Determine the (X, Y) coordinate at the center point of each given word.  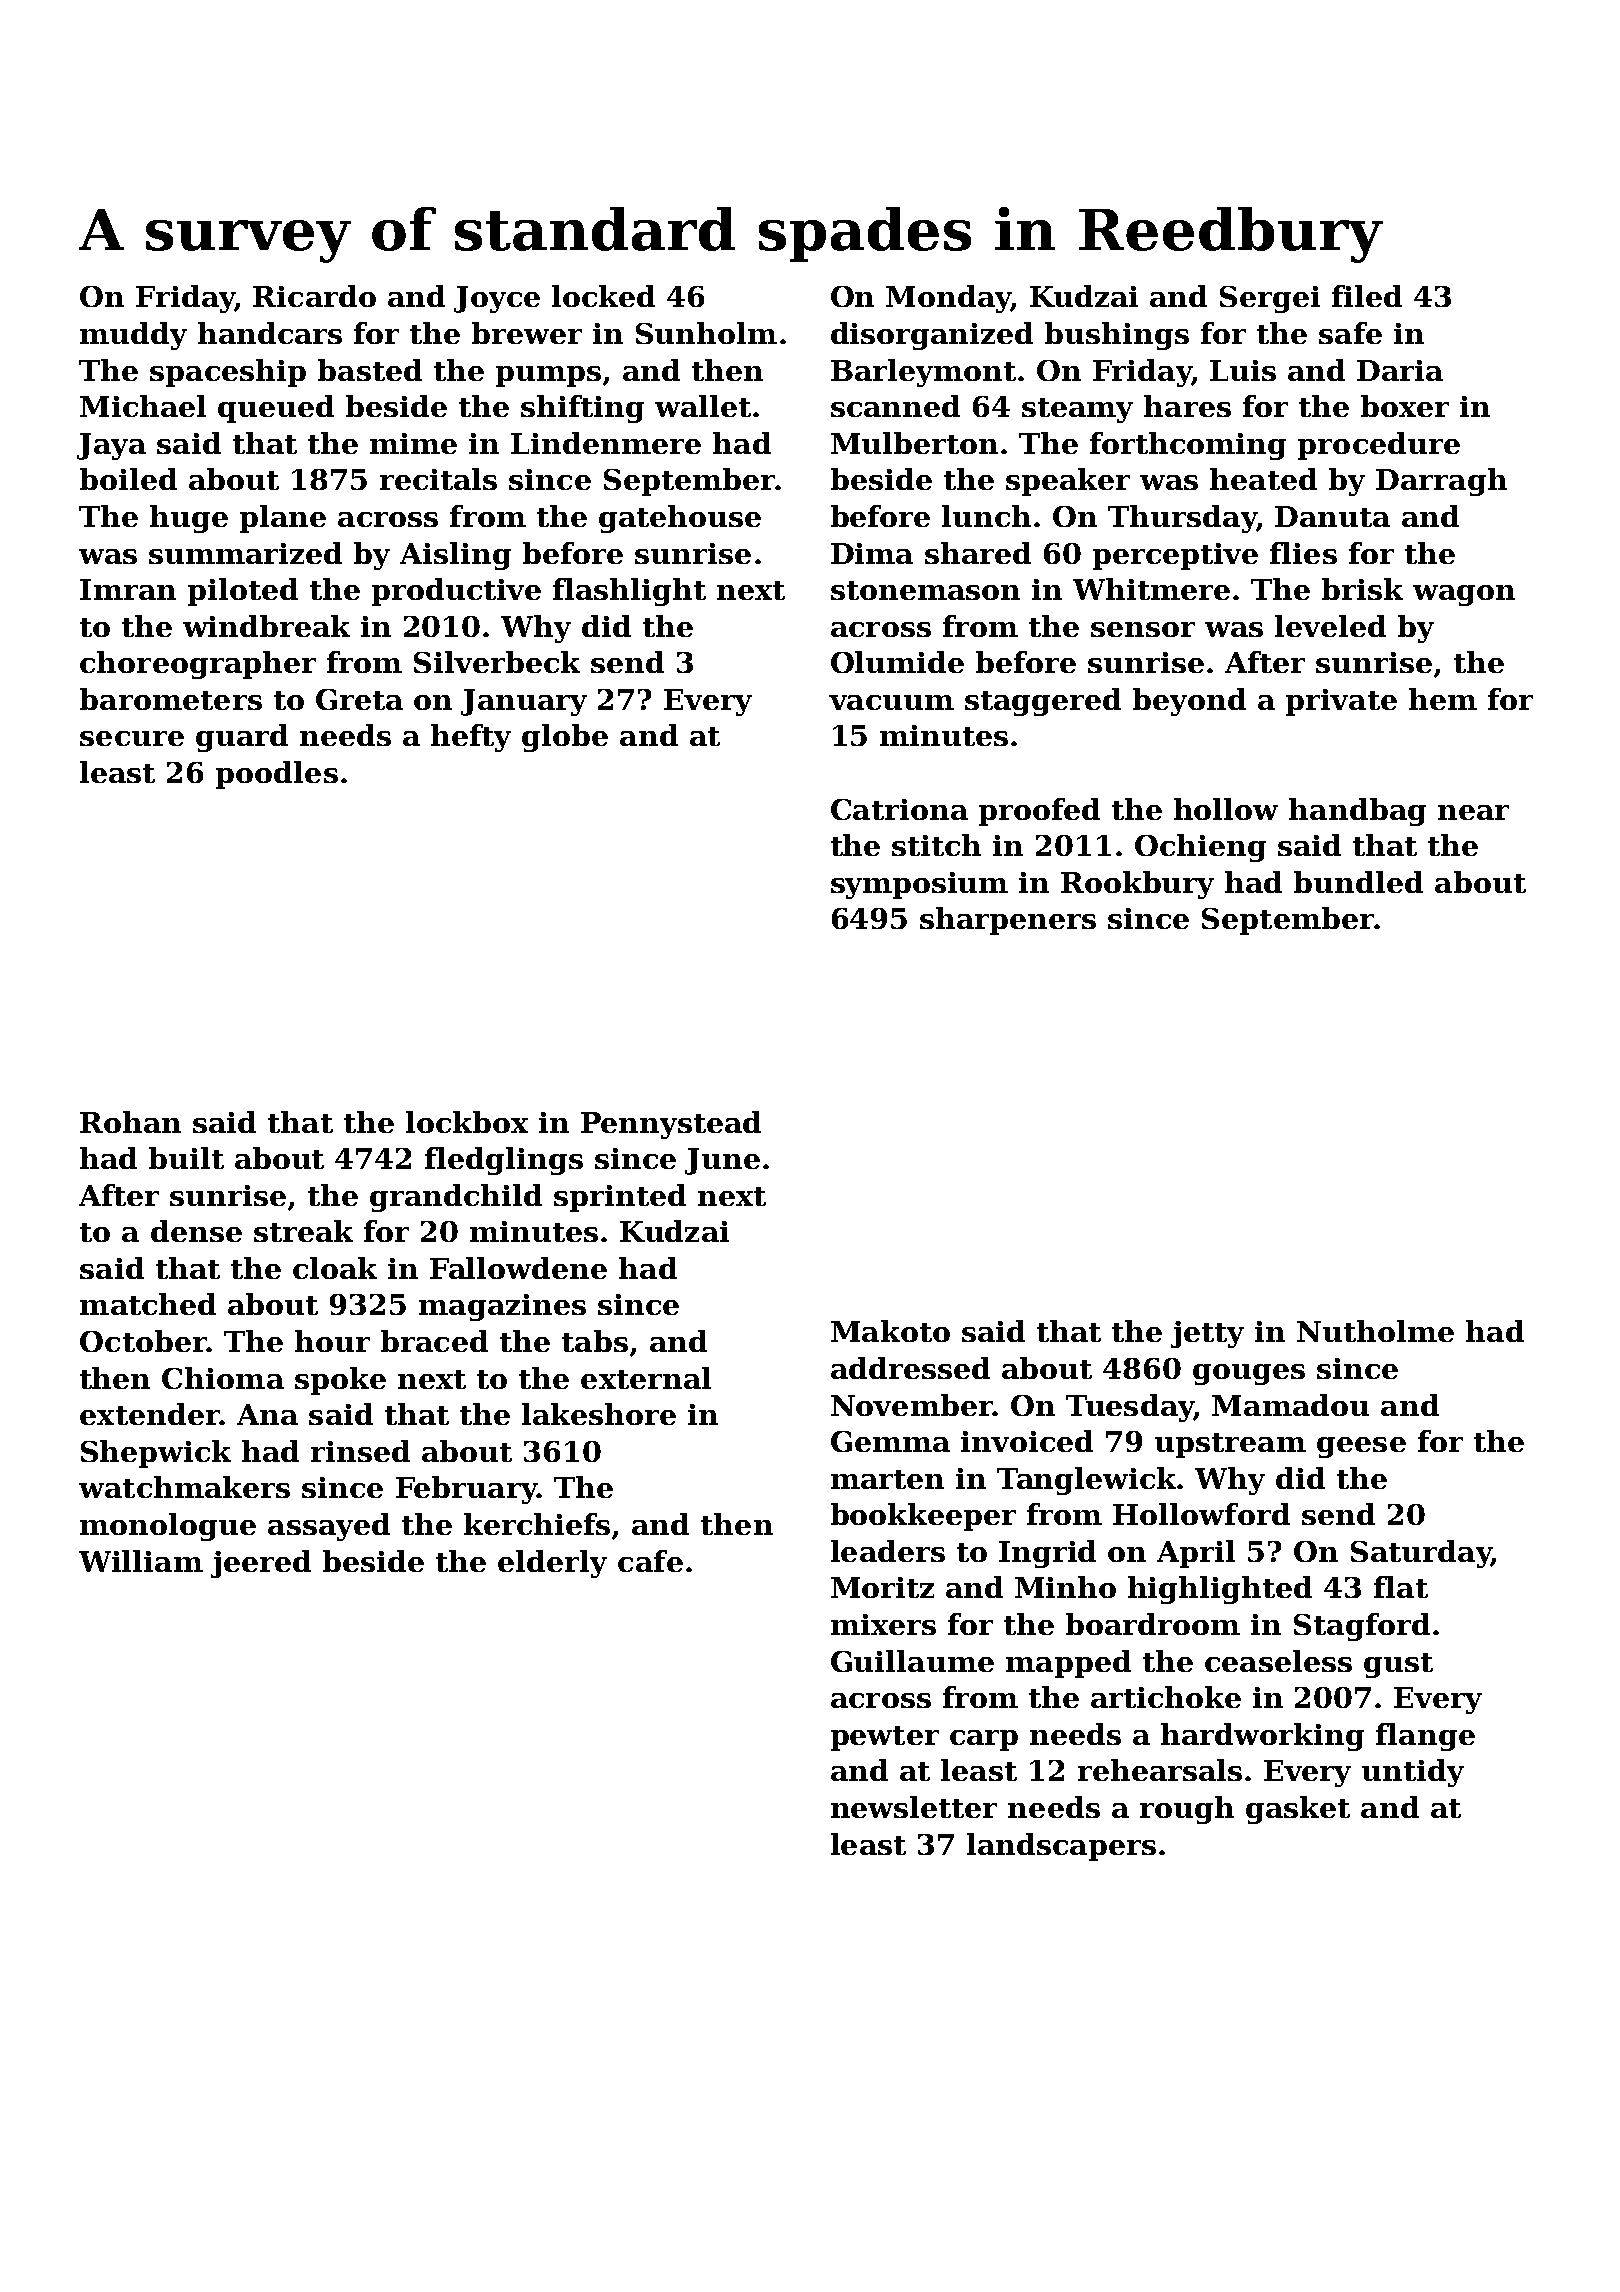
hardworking (1262, 1737)
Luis (1243, 370)
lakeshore (599, 1414)
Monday (948, 299)
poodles (277, 775)
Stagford (1362, 1627)
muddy (133, 336)
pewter (885, 1738)
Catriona (899, 809)
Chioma (223, 1378)
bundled (1358, 882)
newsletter (914, 1807)
